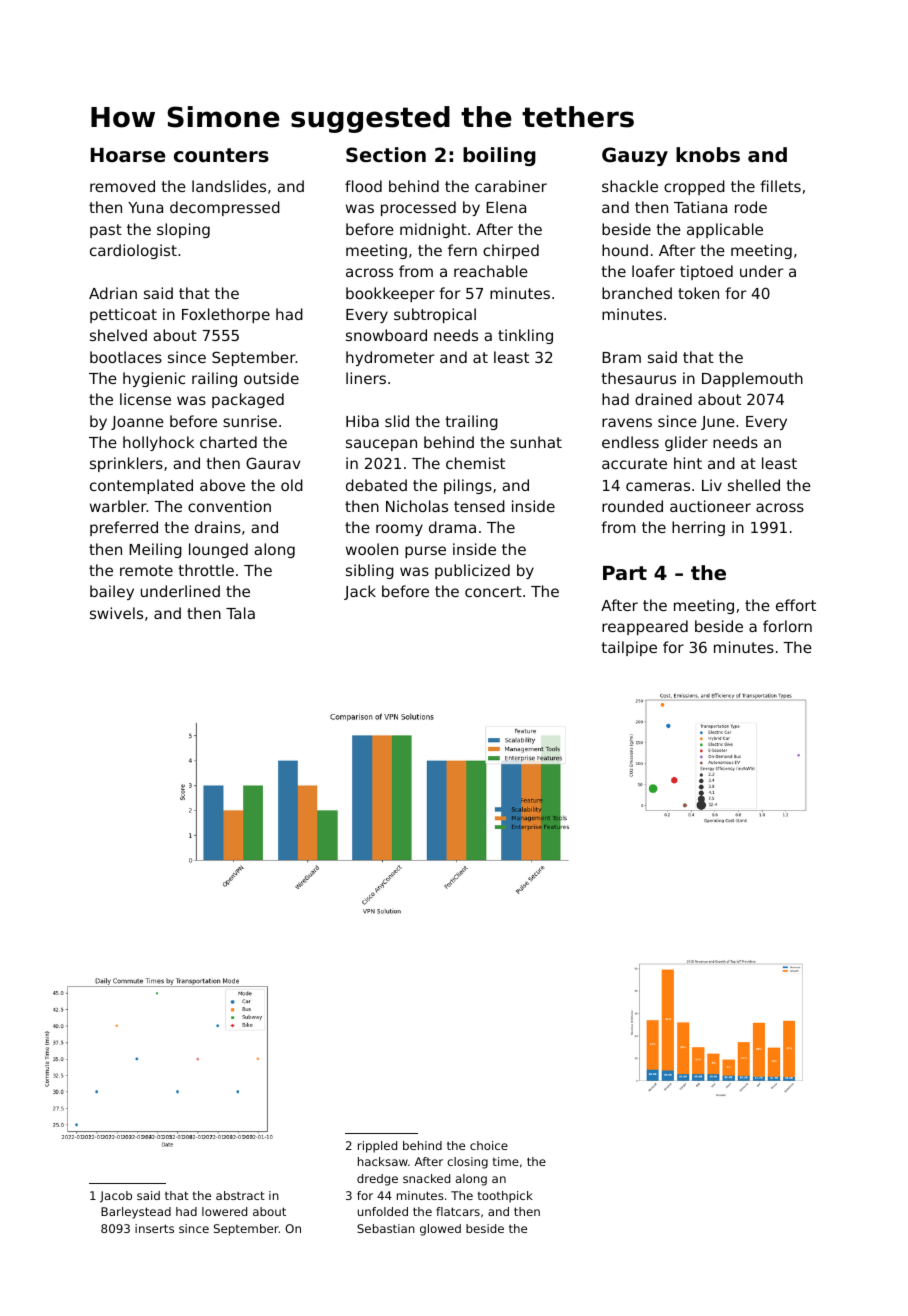 The image size is (908, 1316). I want to click on sunrise, so click(250, 421).
